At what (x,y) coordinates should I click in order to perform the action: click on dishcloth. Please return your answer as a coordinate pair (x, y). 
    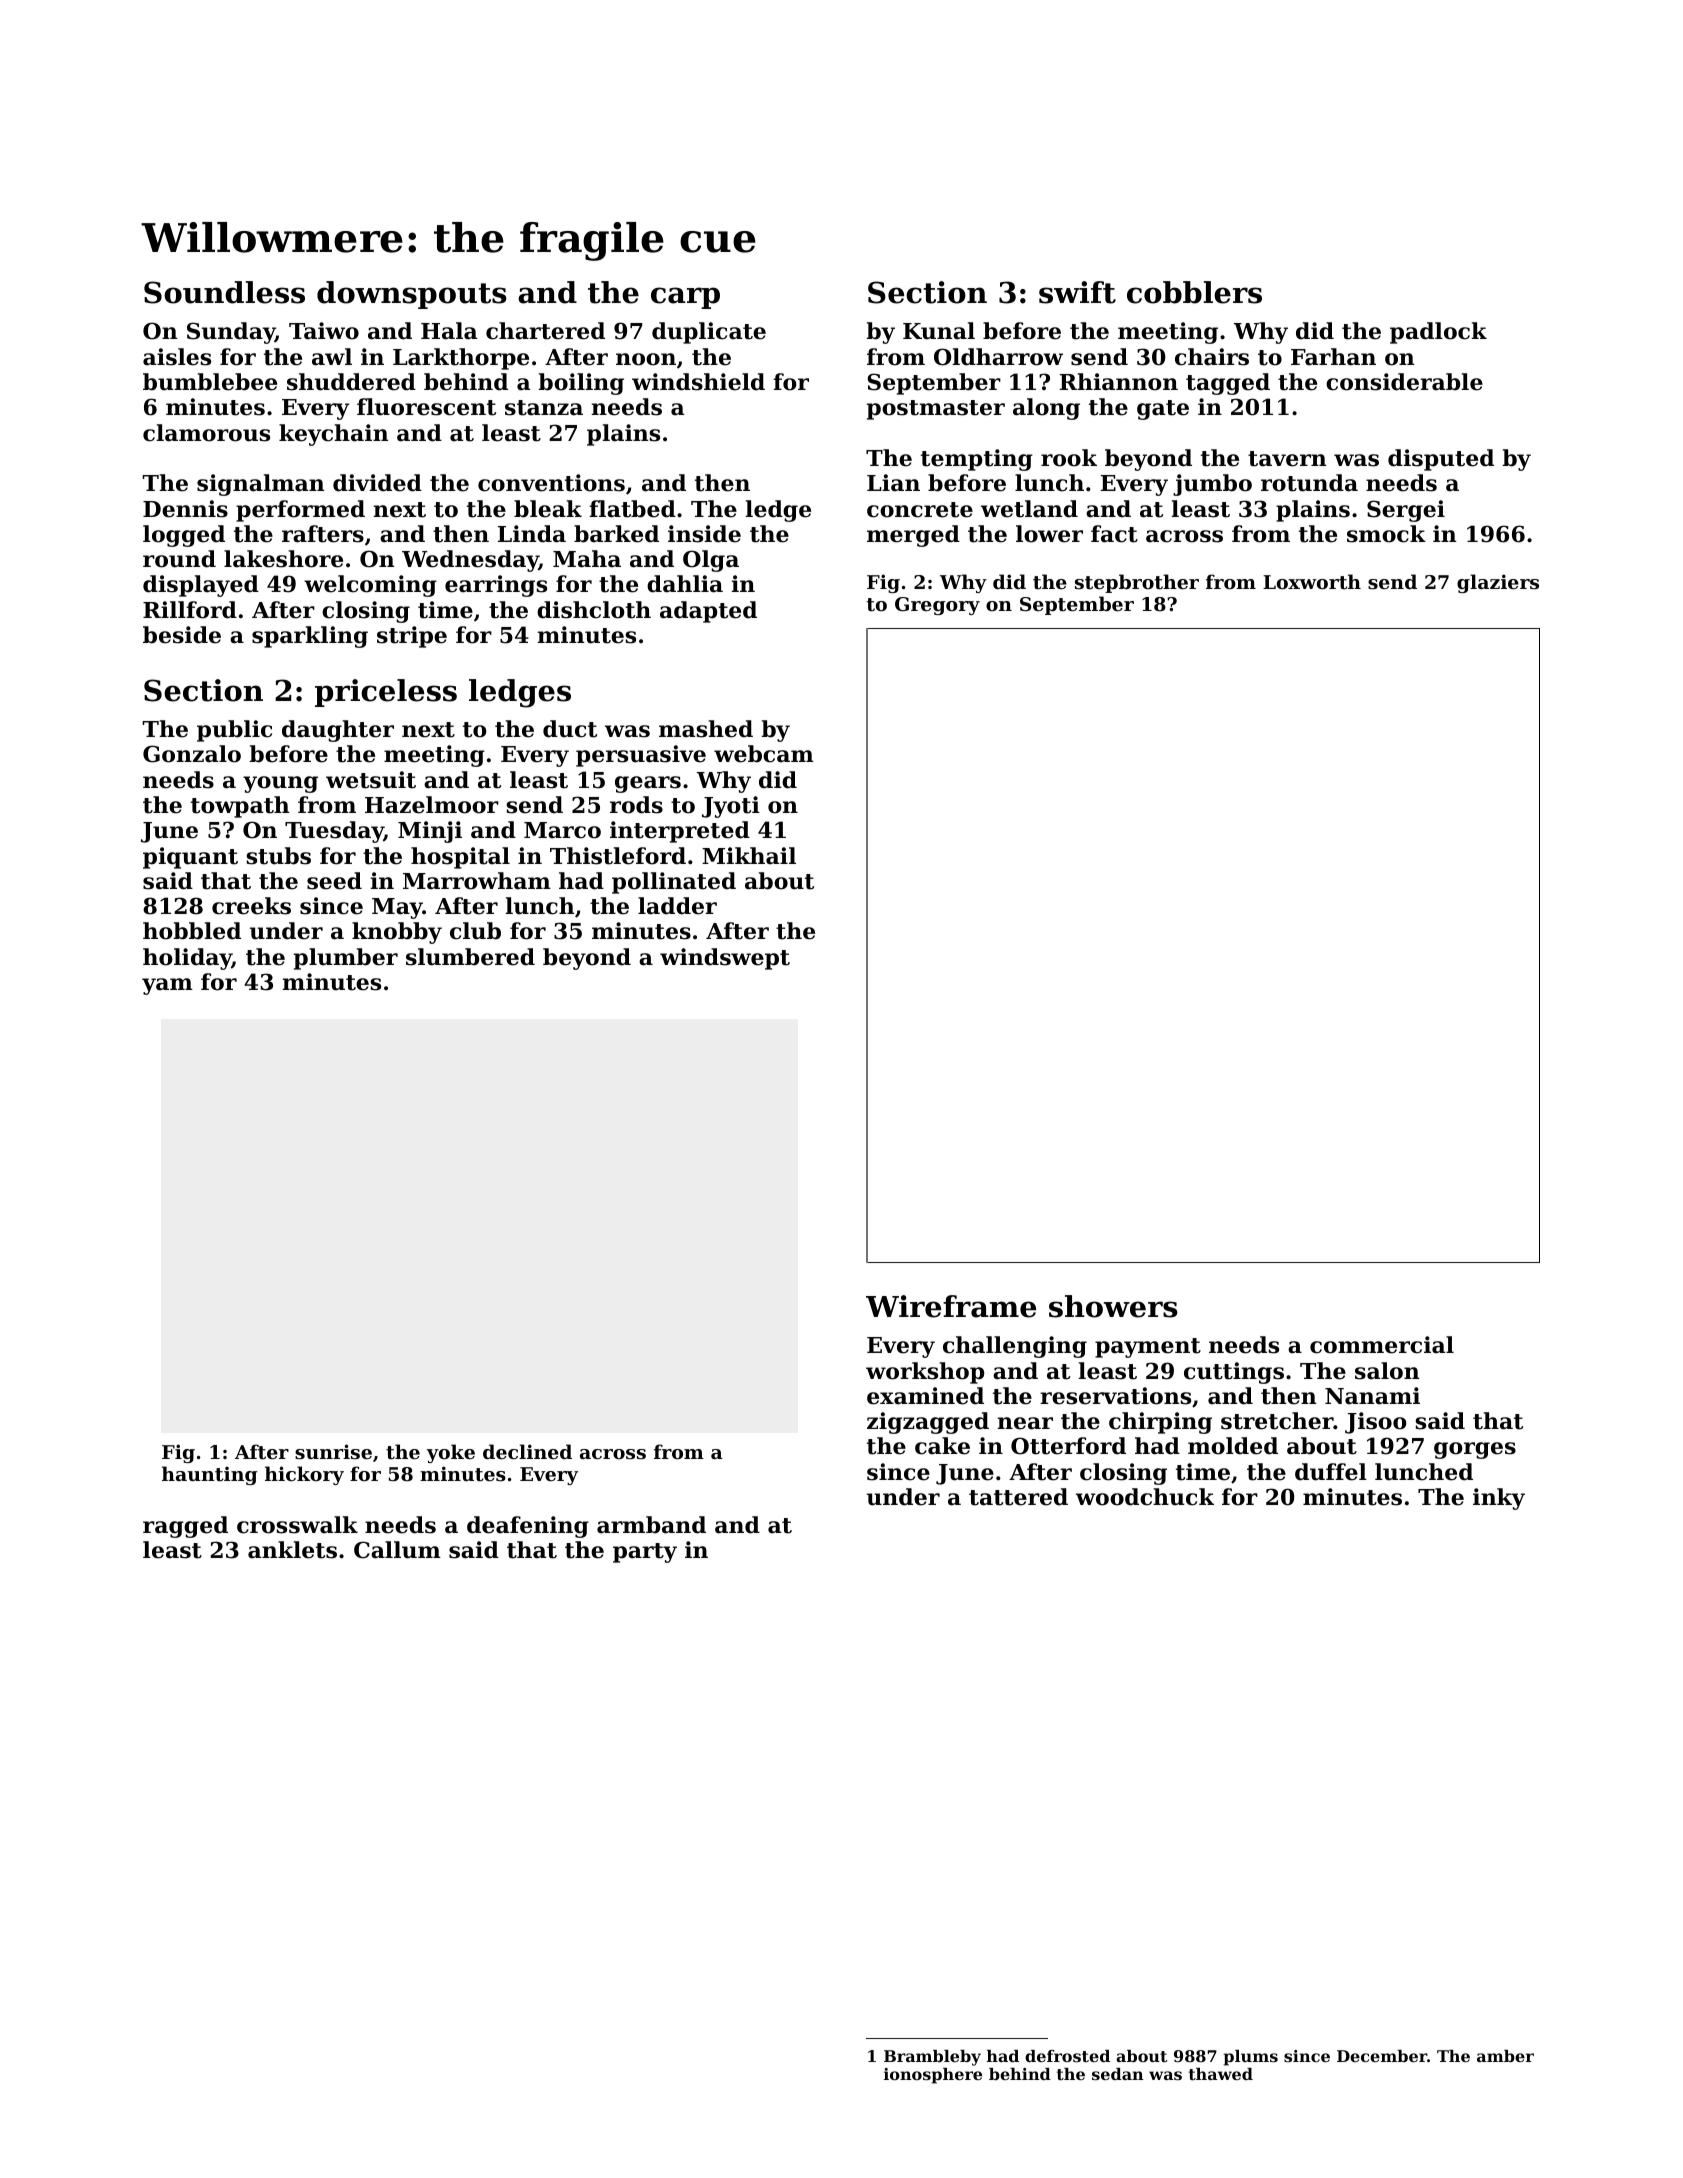
    Looking at the image, I should click on (594, 610).
